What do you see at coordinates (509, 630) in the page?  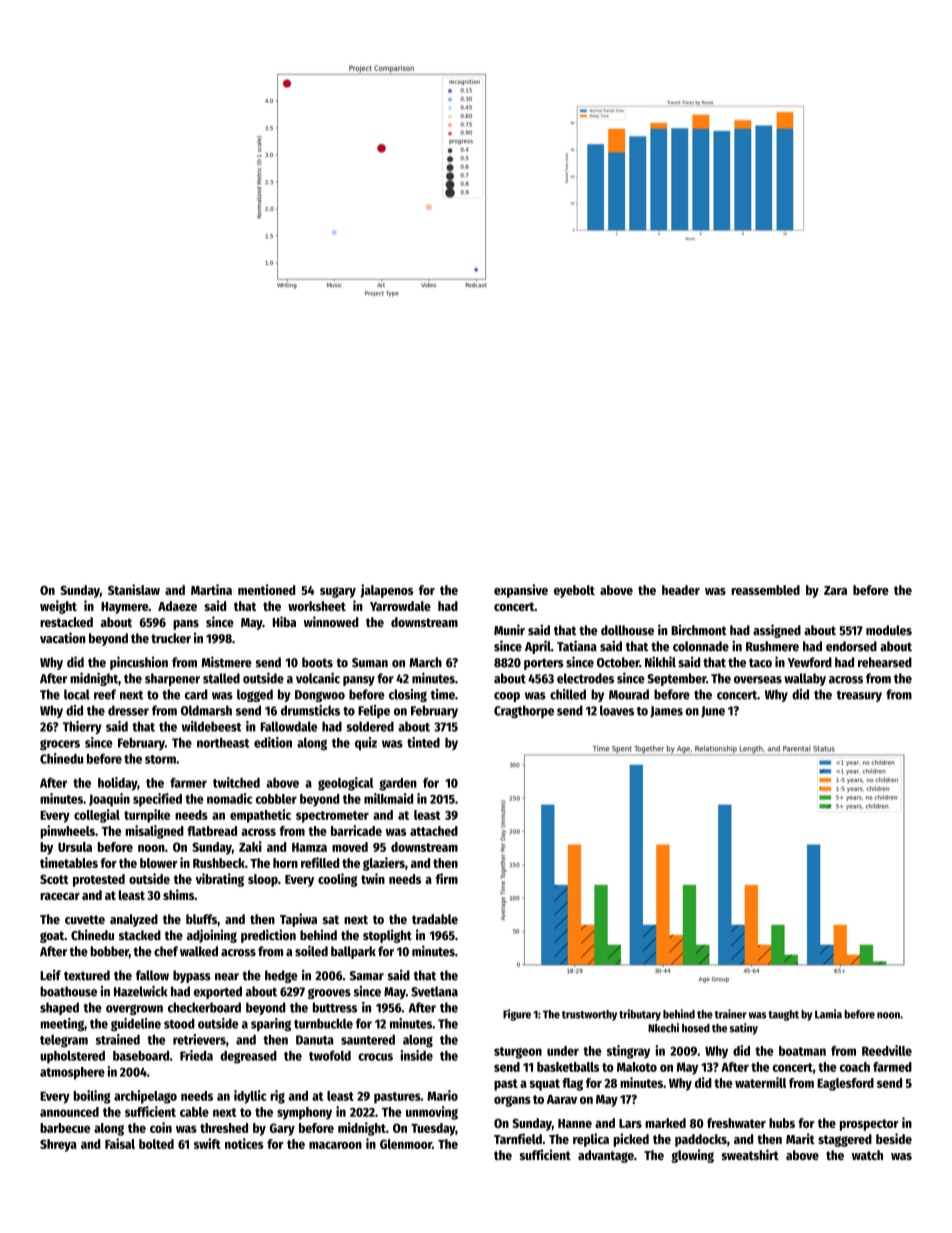 I see `Munir` at bounding box center [509, 630].
